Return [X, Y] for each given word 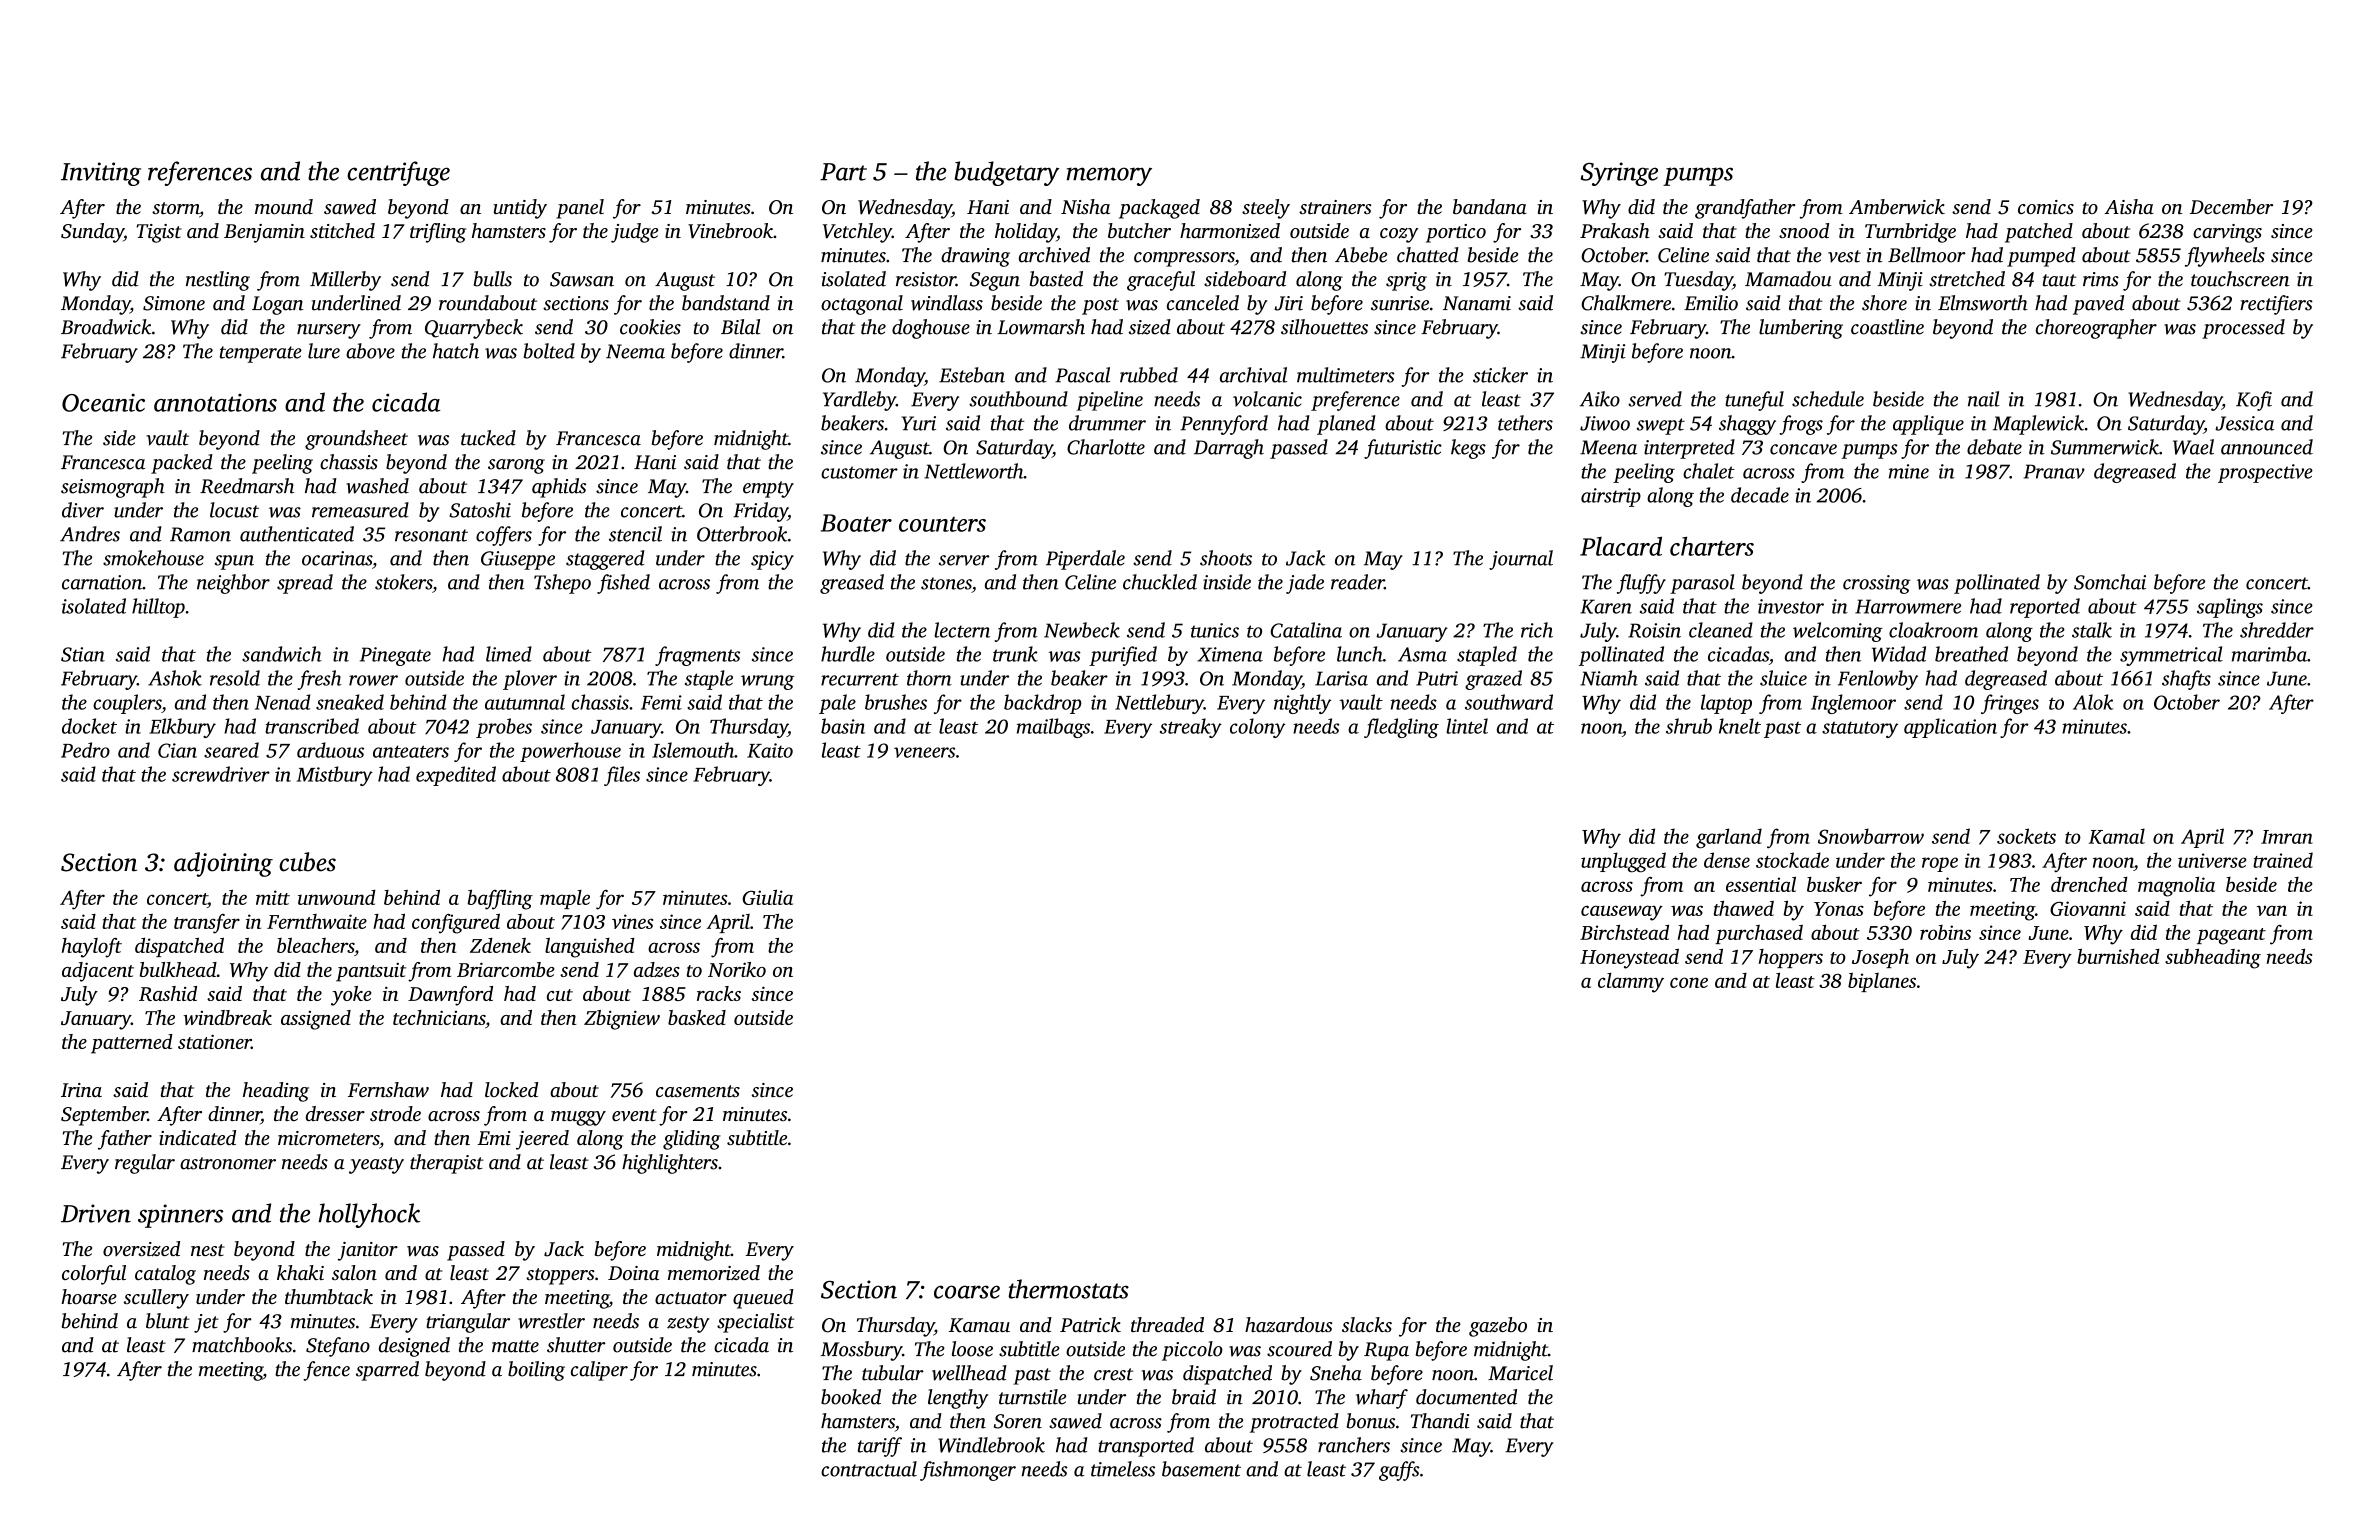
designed [414, 1347]
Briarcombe [506, 969]
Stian [83, 654]
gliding [692, 1140]
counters [942, 524]
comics [2046, 207]
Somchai [2110, 582]
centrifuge [398, 173]
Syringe [1619, 174]
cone [1689, 982]
